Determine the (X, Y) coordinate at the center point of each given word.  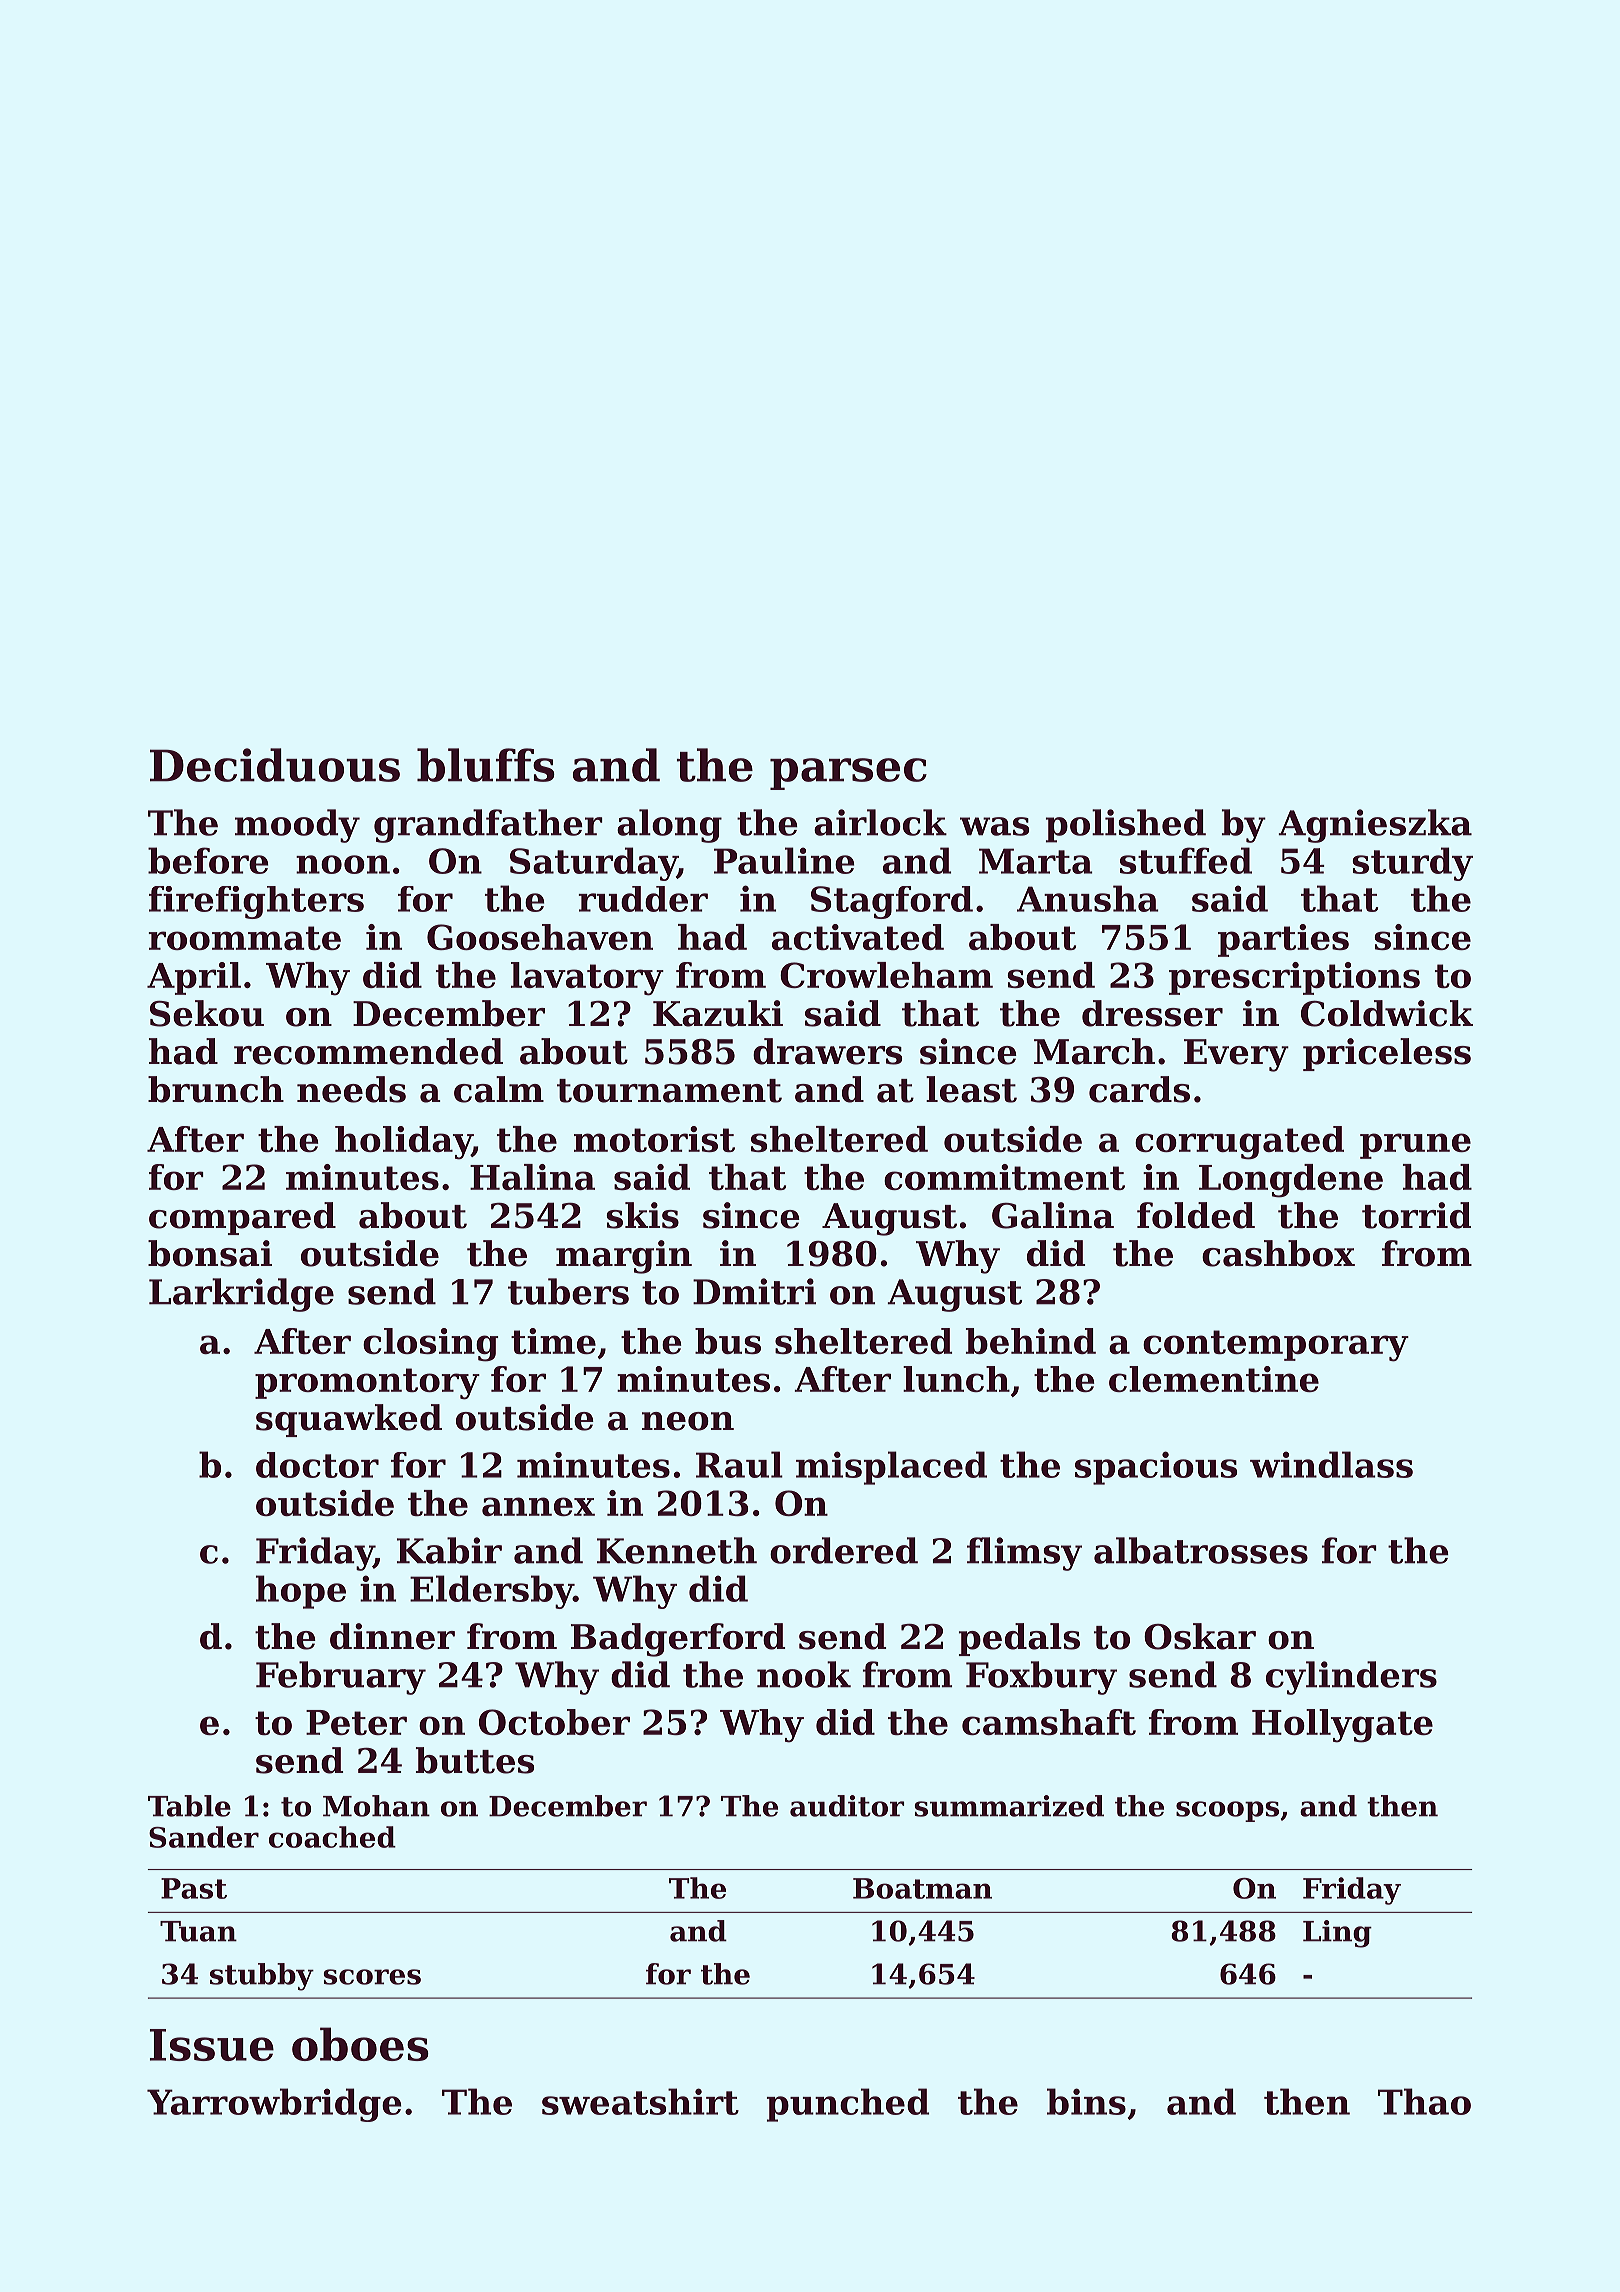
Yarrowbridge (274, 2105)
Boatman (922, 1888)
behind (1031, 1341)
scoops (1227, 1811)
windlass (1331, 1464)
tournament (669, 1091)
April (194, 978)
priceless (1387, 1054)
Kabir (449, 1550)
